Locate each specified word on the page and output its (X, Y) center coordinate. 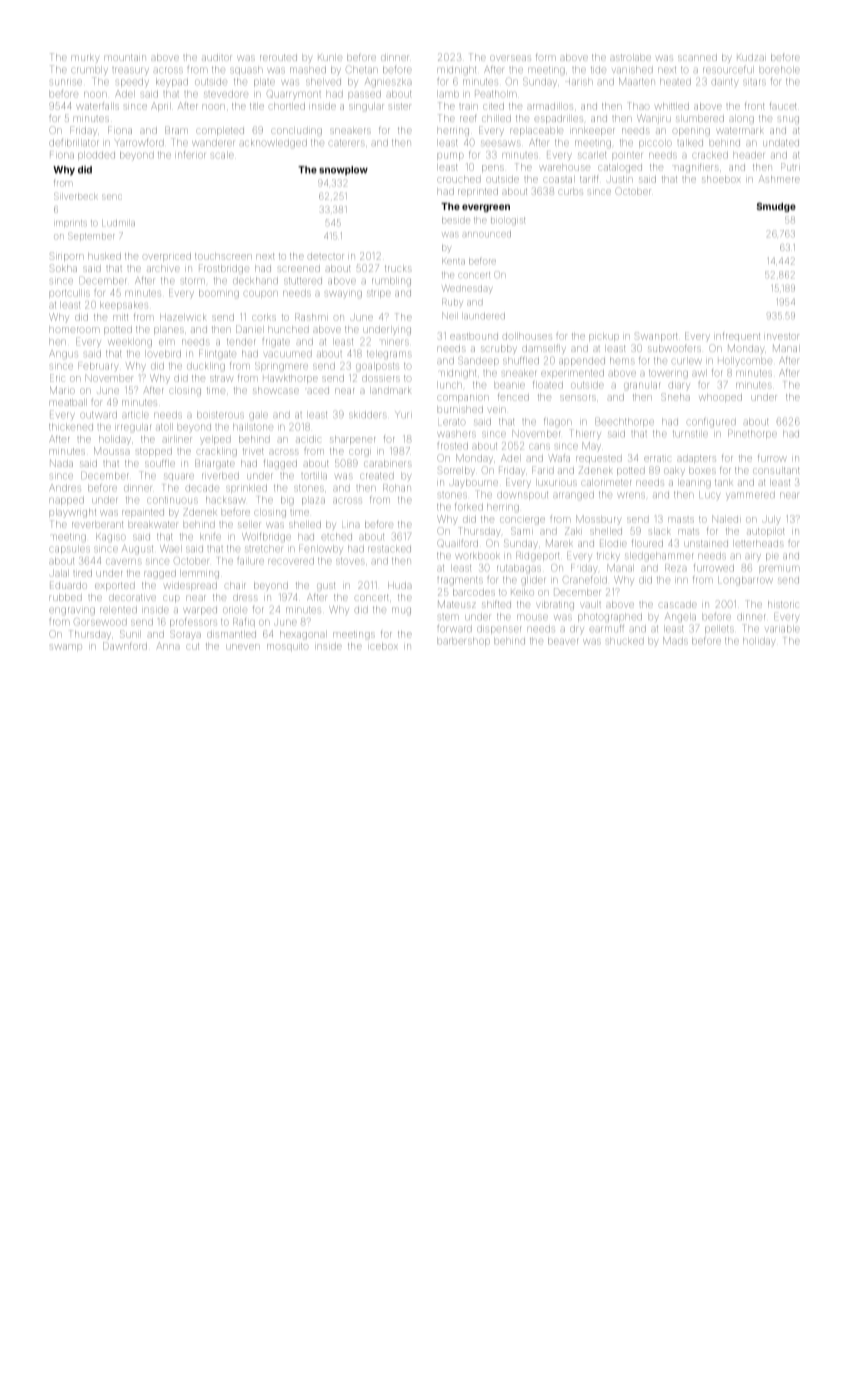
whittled (672, 107)
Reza (675, 568)
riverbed (220, 476)
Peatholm (495, 94)
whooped (721, 398)
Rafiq (244, 622)
